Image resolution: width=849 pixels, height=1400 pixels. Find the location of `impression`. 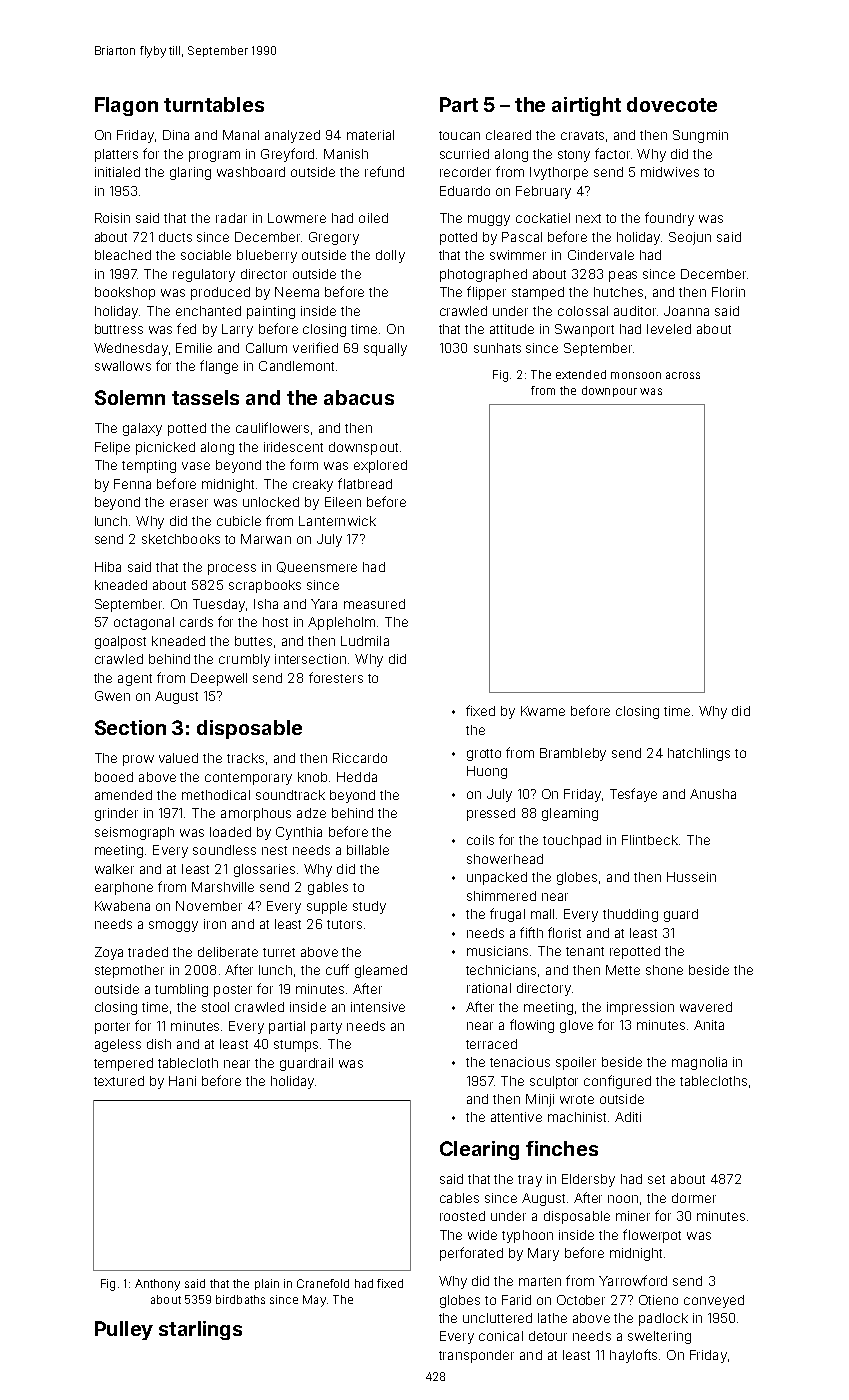

impression is located at coordinates (640, 1008).
